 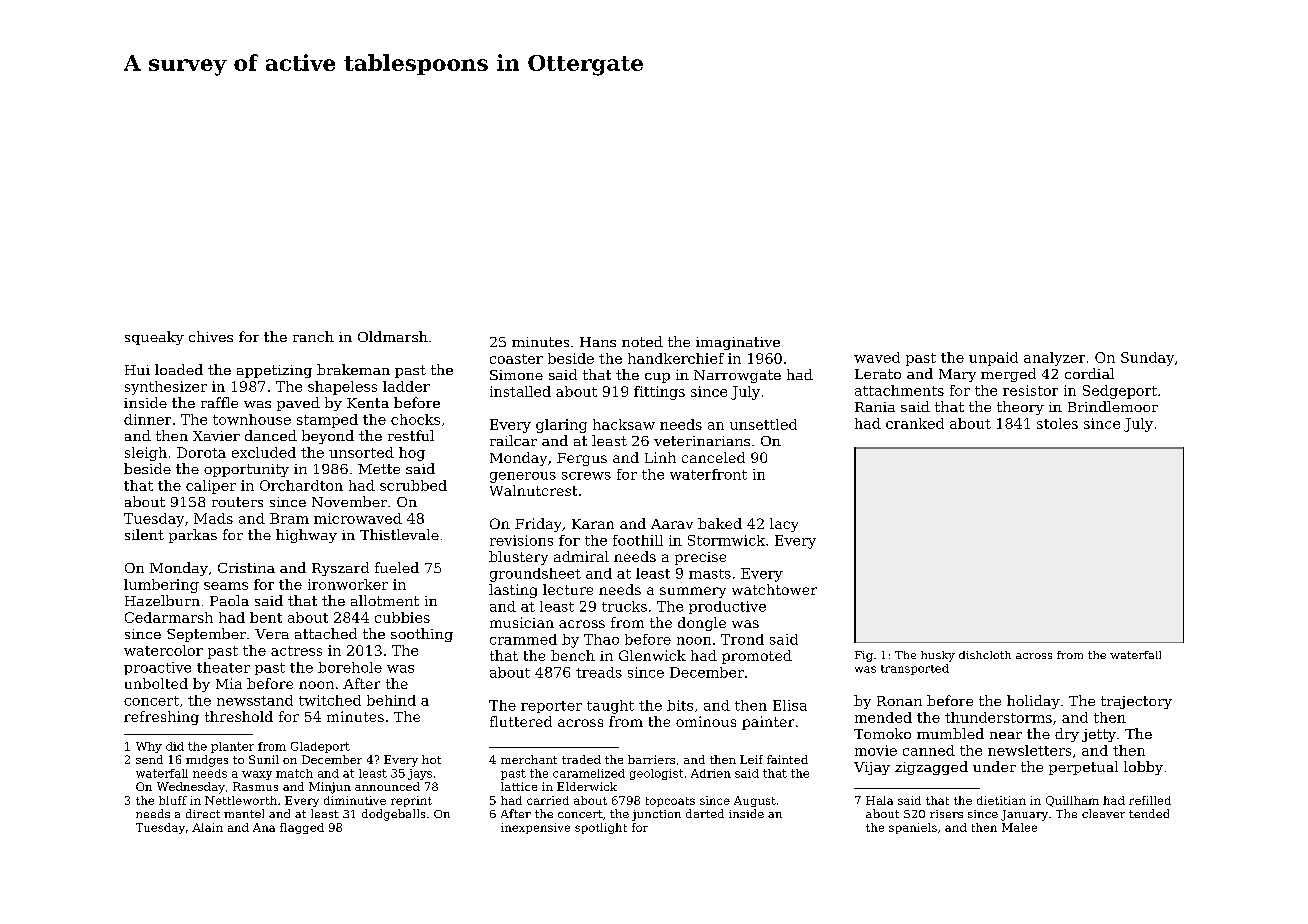 What do you see at coordinates (1149, 813) in the image?
I see `tended` at bounding box center [1149, 813].
